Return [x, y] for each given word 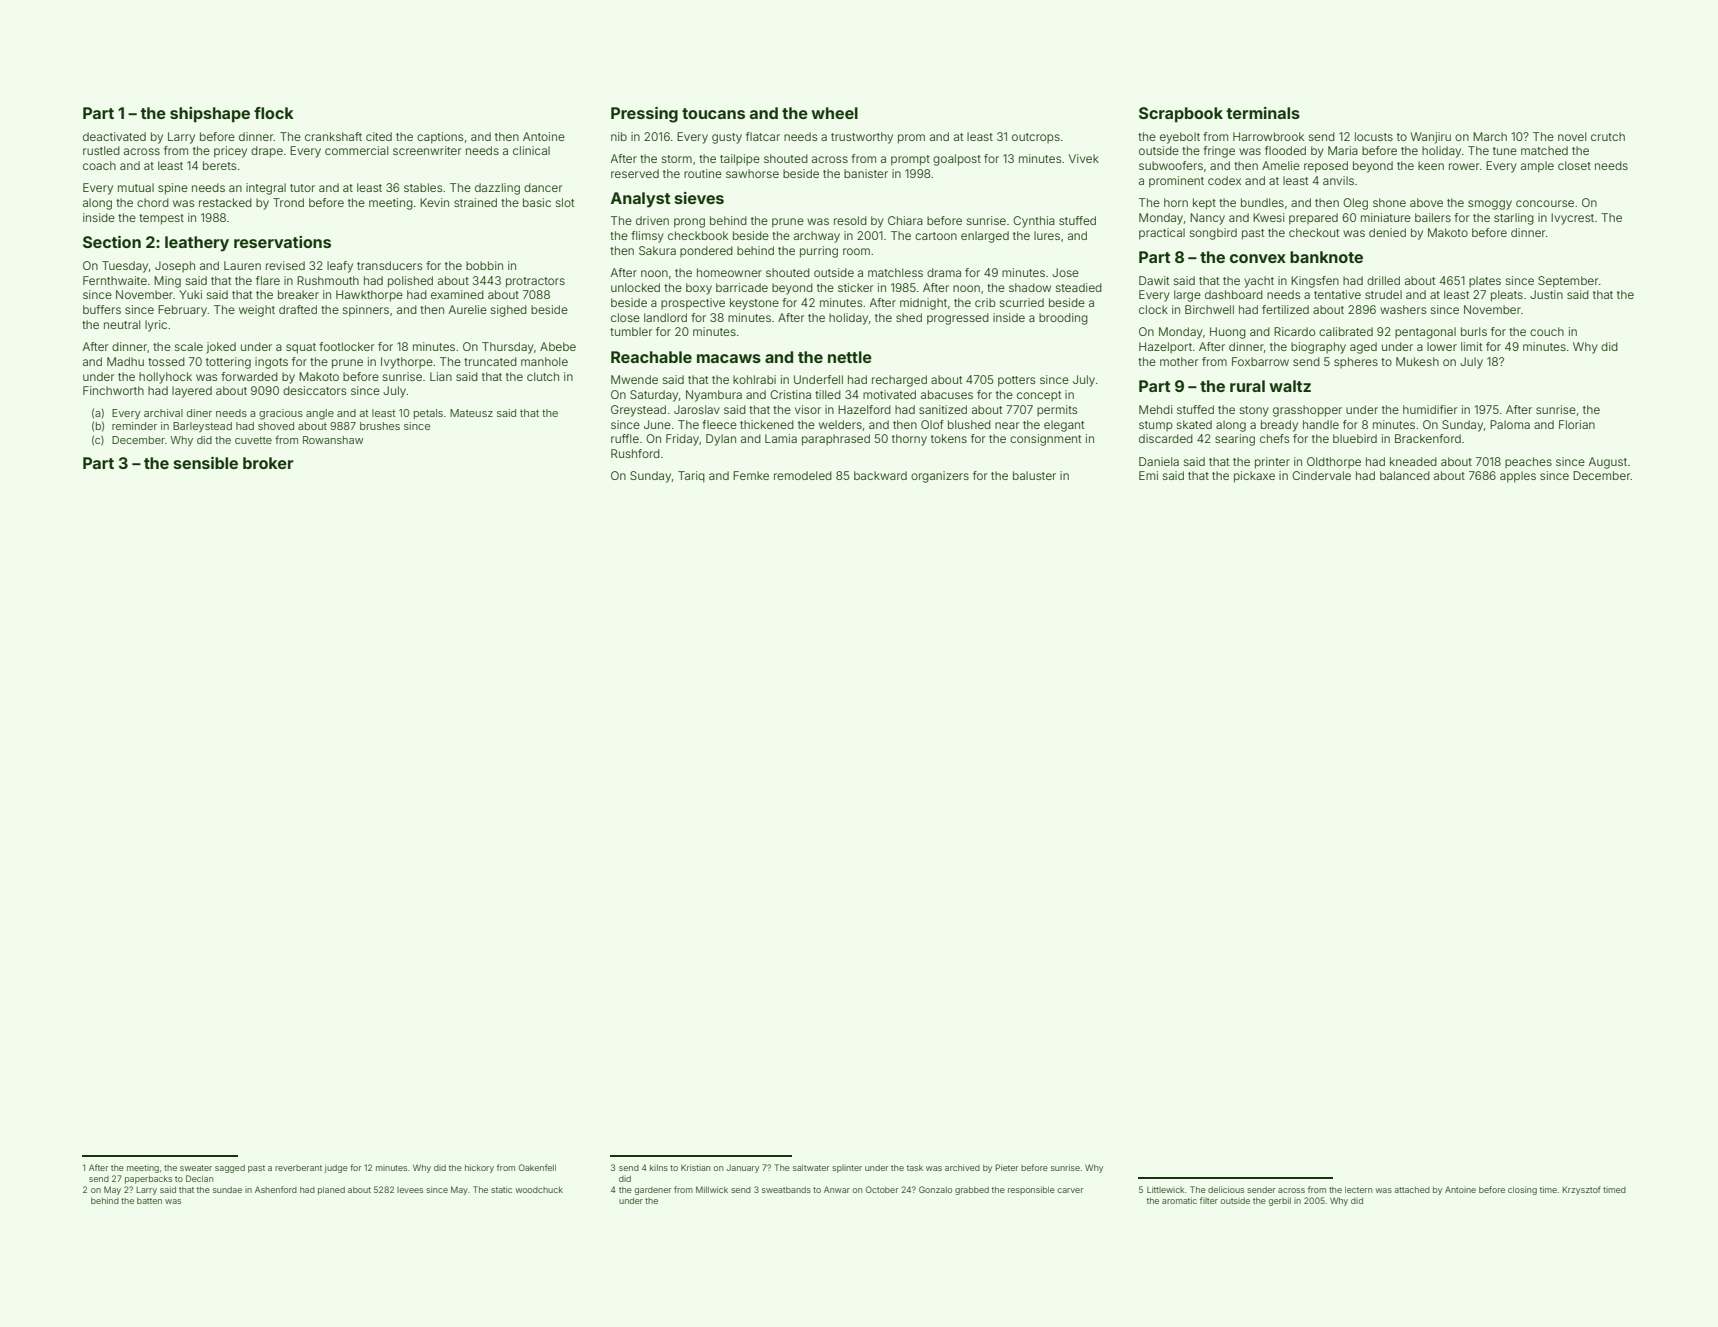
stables [423, 187]
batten [149, 1201]
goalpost [957, 160]
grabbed [972, 1191]
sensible [206, 463]
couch [1547, 331]
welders [840, 424]
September [1568, 282]
